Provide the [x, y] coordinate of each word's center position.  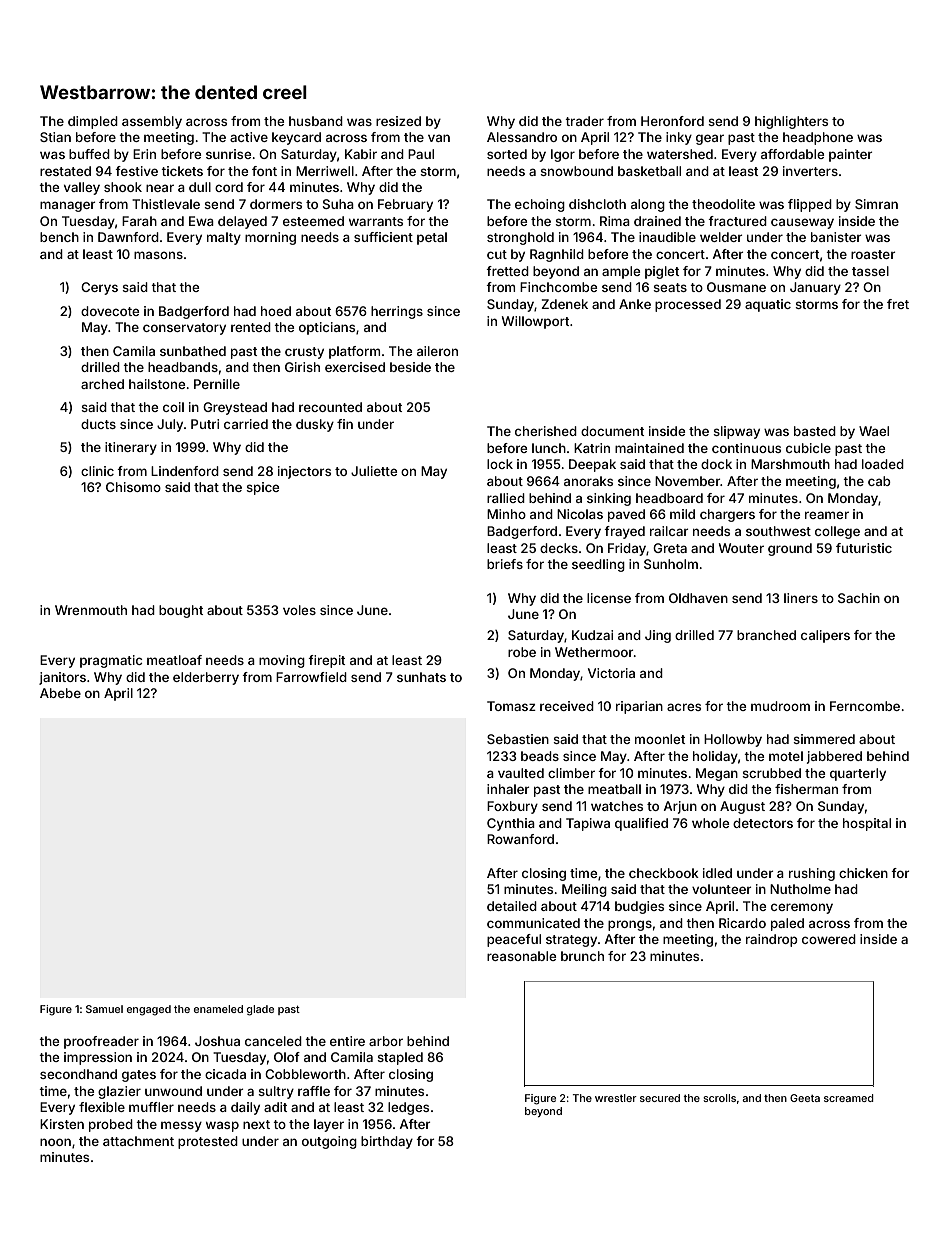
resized [398, 121]
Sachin [859, 598]
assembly [152, 122]
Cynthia [511, 824]
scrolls [719, 1098]
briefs [505, 564]
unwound [173, 1091]
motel [786, 756]
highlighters [791, 122]
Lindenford [185, 471]
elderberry [206, 678]
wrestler [616, 1098]
